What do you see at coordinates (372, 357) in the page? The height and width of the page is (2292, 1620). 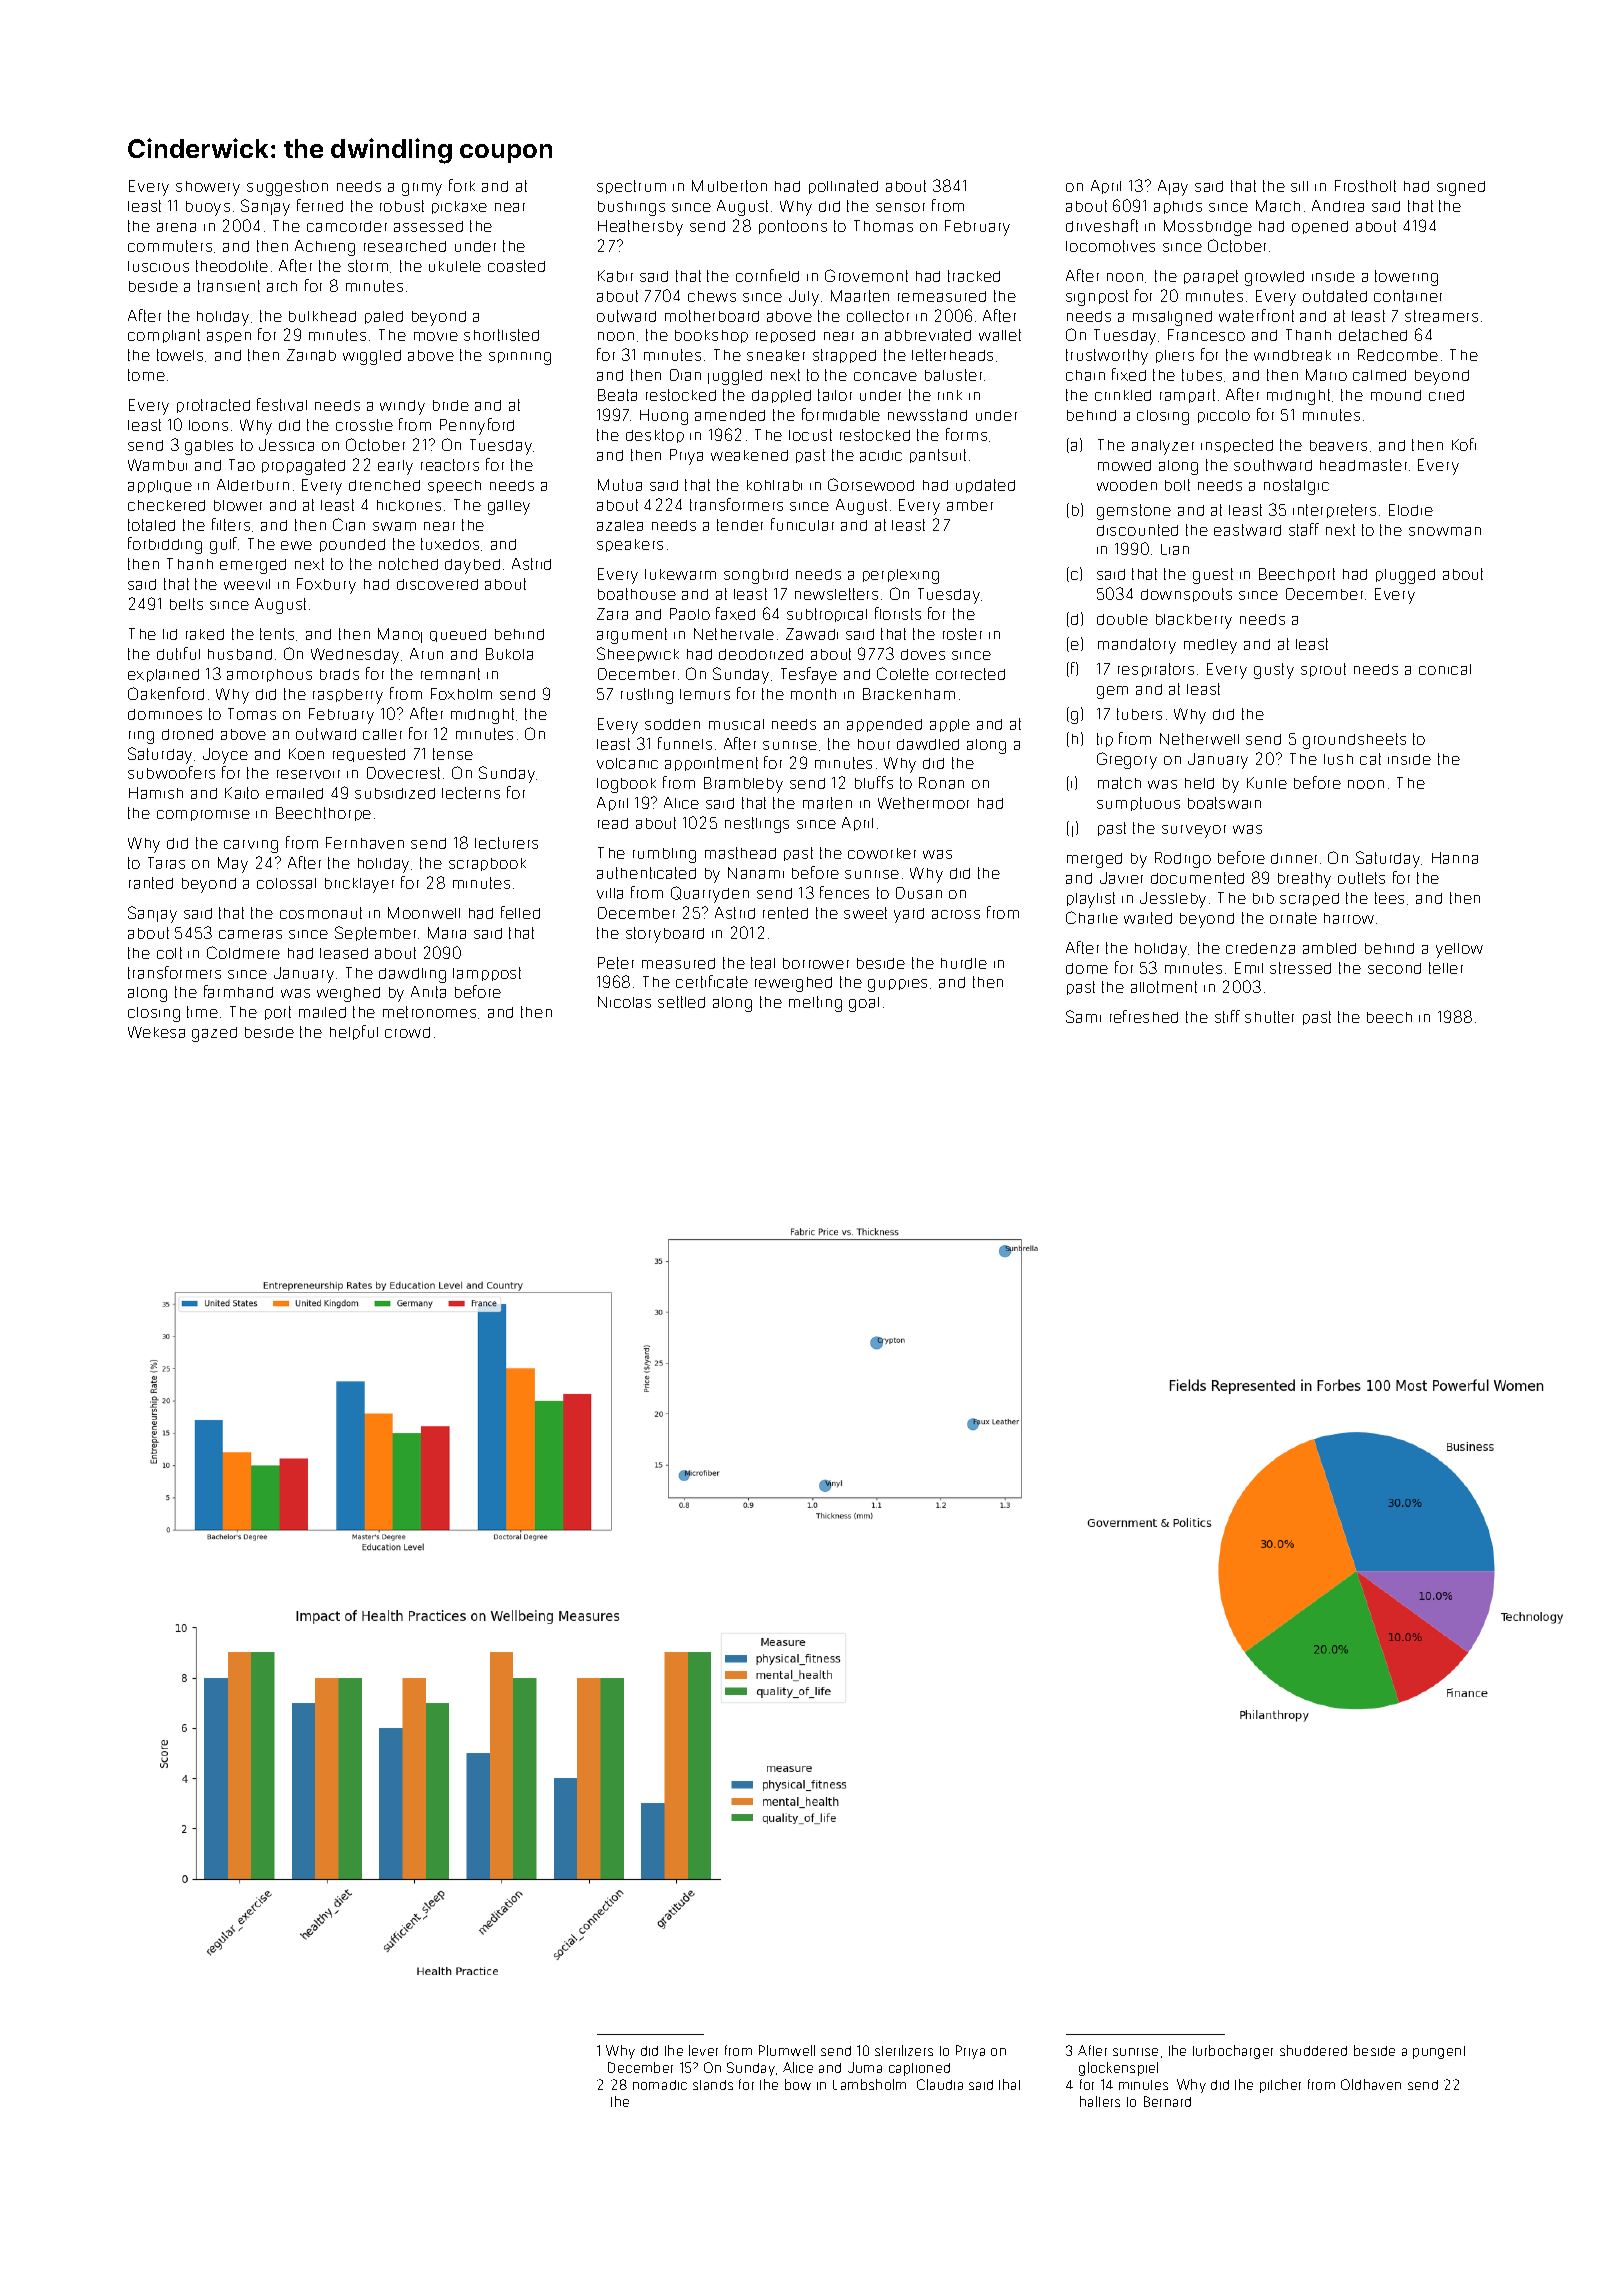 I see `wiggled` at bounding box center [372, 357].
